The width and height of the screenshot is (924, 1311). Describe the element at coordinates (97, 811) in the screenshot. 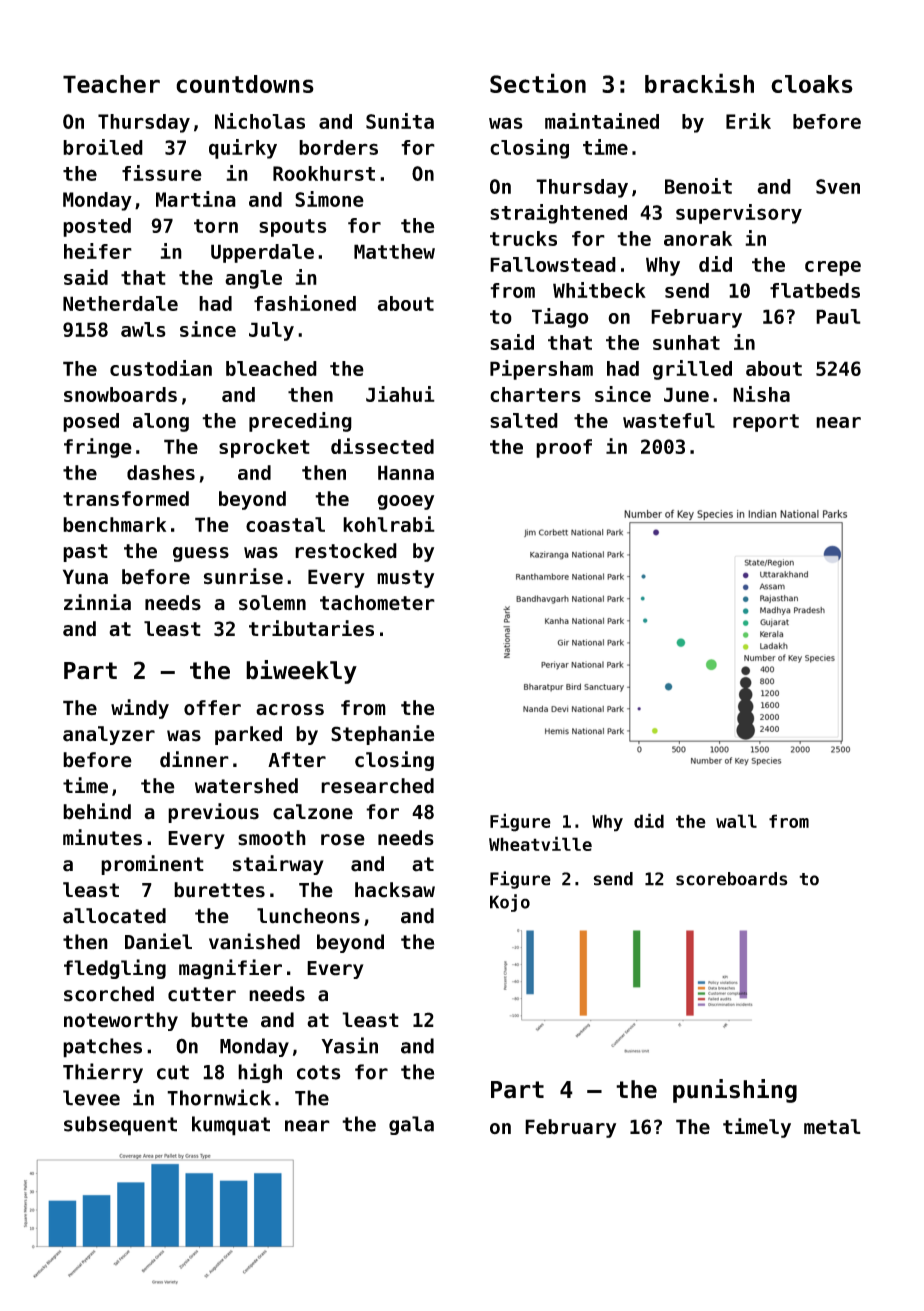

I see `behind` at that location.
